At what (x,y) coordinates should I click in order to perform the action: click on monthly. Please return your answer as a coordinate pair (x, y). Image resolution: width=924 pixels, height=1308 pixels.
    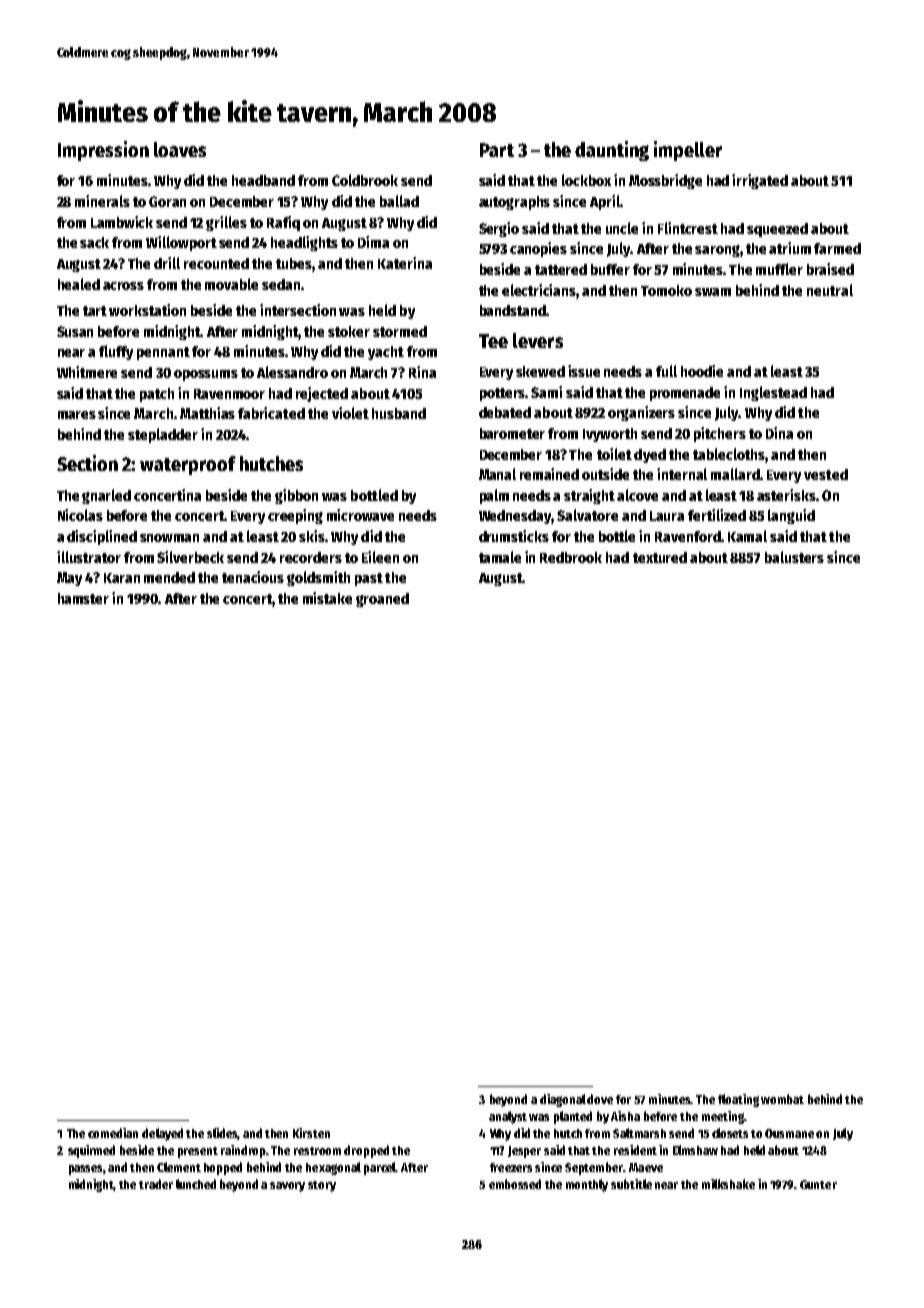
    Looking at the image, I should click on (587, 1185).
